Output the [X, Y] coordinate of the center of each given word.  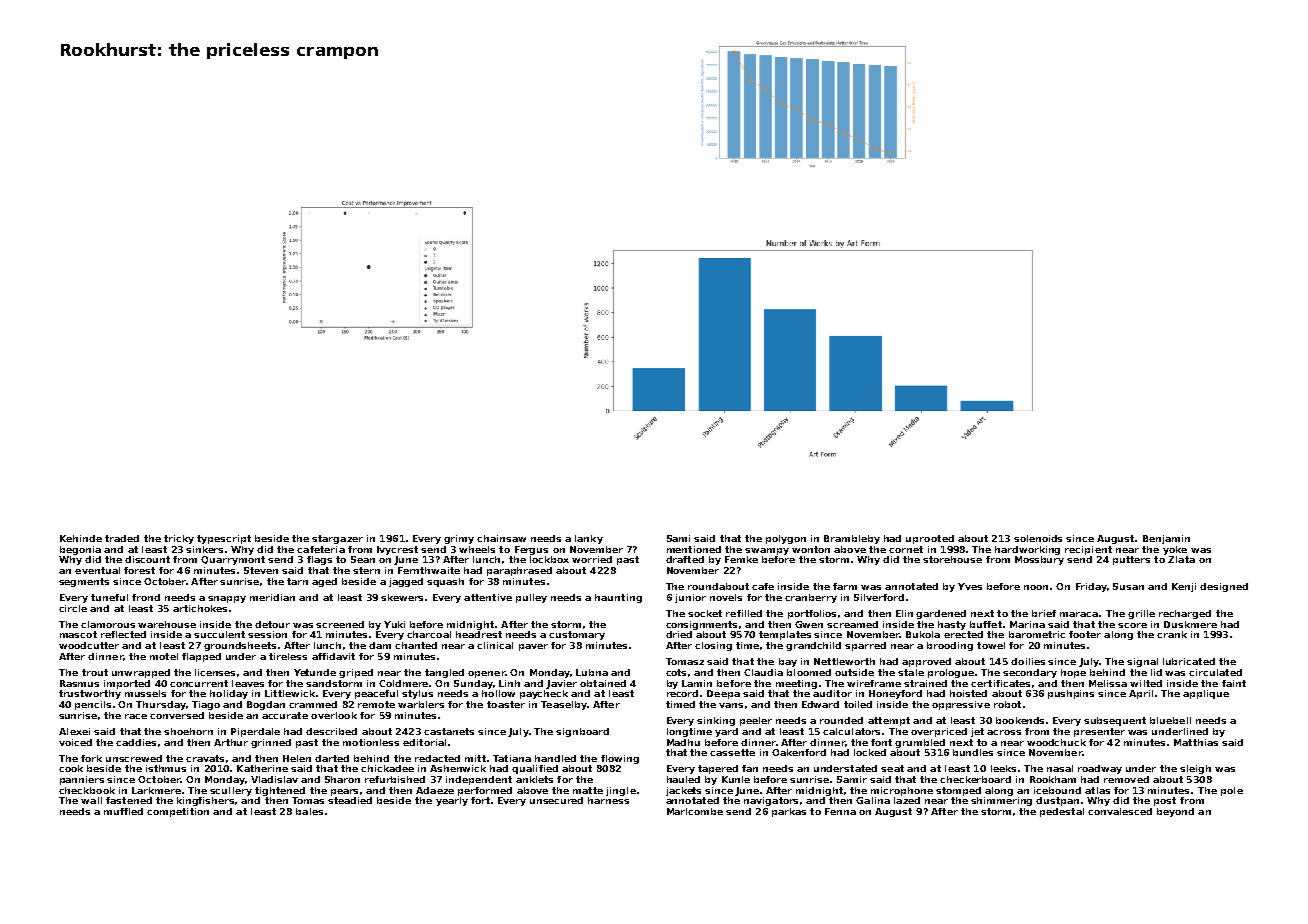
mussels [145, 693]
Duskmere [1190, 624]
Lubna [592, 672]
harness [608, 800]
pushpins [1071, 694]
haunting [618, 598]
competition [178, 812]
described [331, 731]
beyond [1175, 812]
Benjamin [1166, 539]
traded [122, 538]
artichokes [200, 608]
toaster [506, 704]
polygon [786, 539]
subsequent [1115, 721]
